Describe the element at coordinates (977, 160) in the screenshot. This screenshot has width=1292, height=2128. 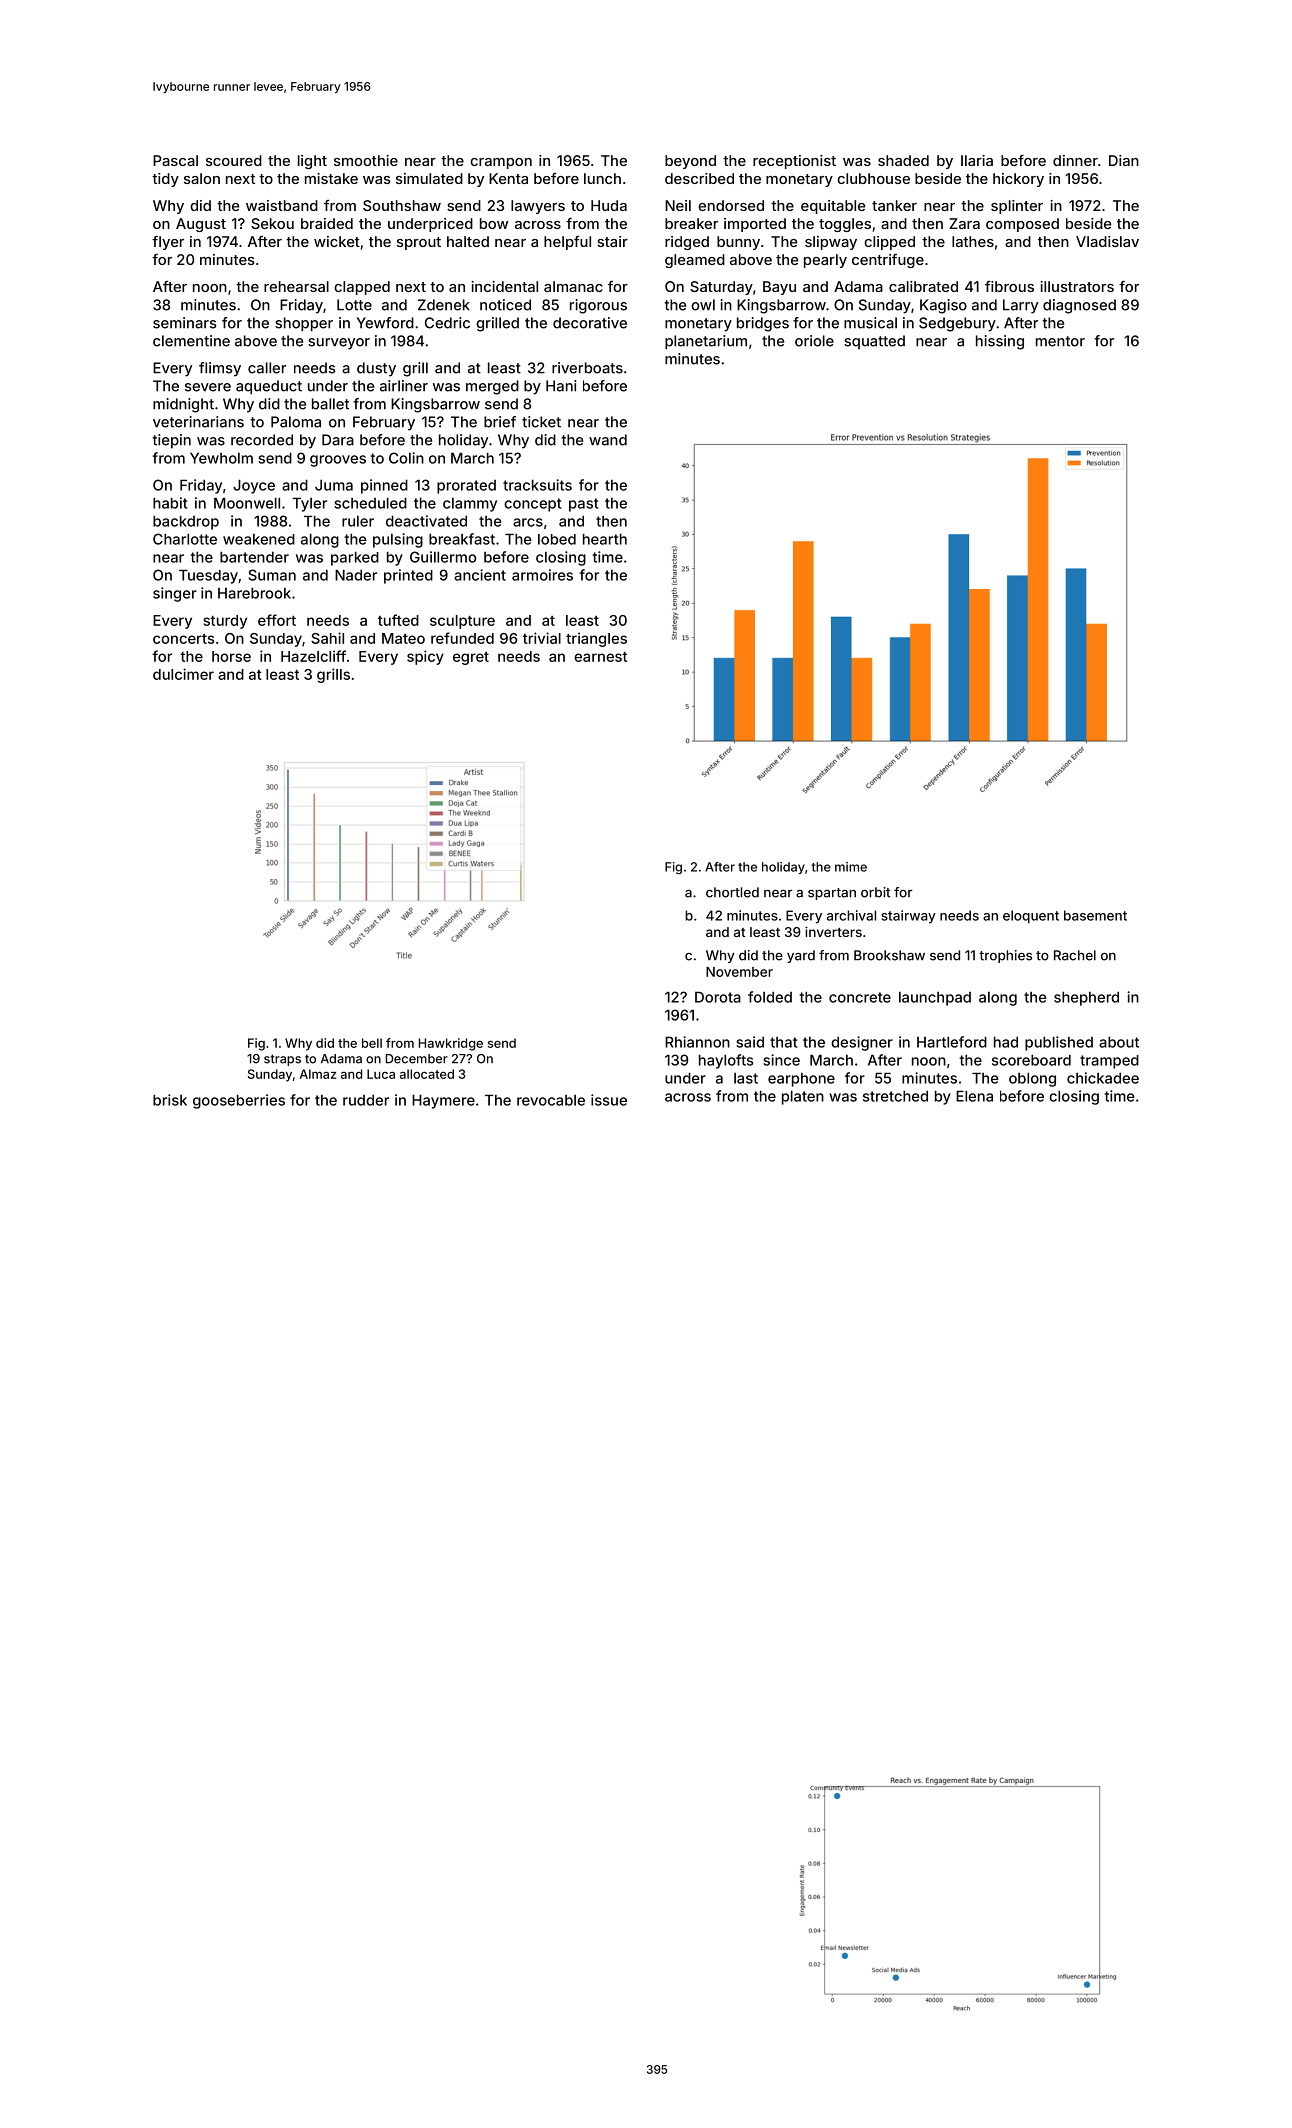
I see `Ilaria` at that location.
